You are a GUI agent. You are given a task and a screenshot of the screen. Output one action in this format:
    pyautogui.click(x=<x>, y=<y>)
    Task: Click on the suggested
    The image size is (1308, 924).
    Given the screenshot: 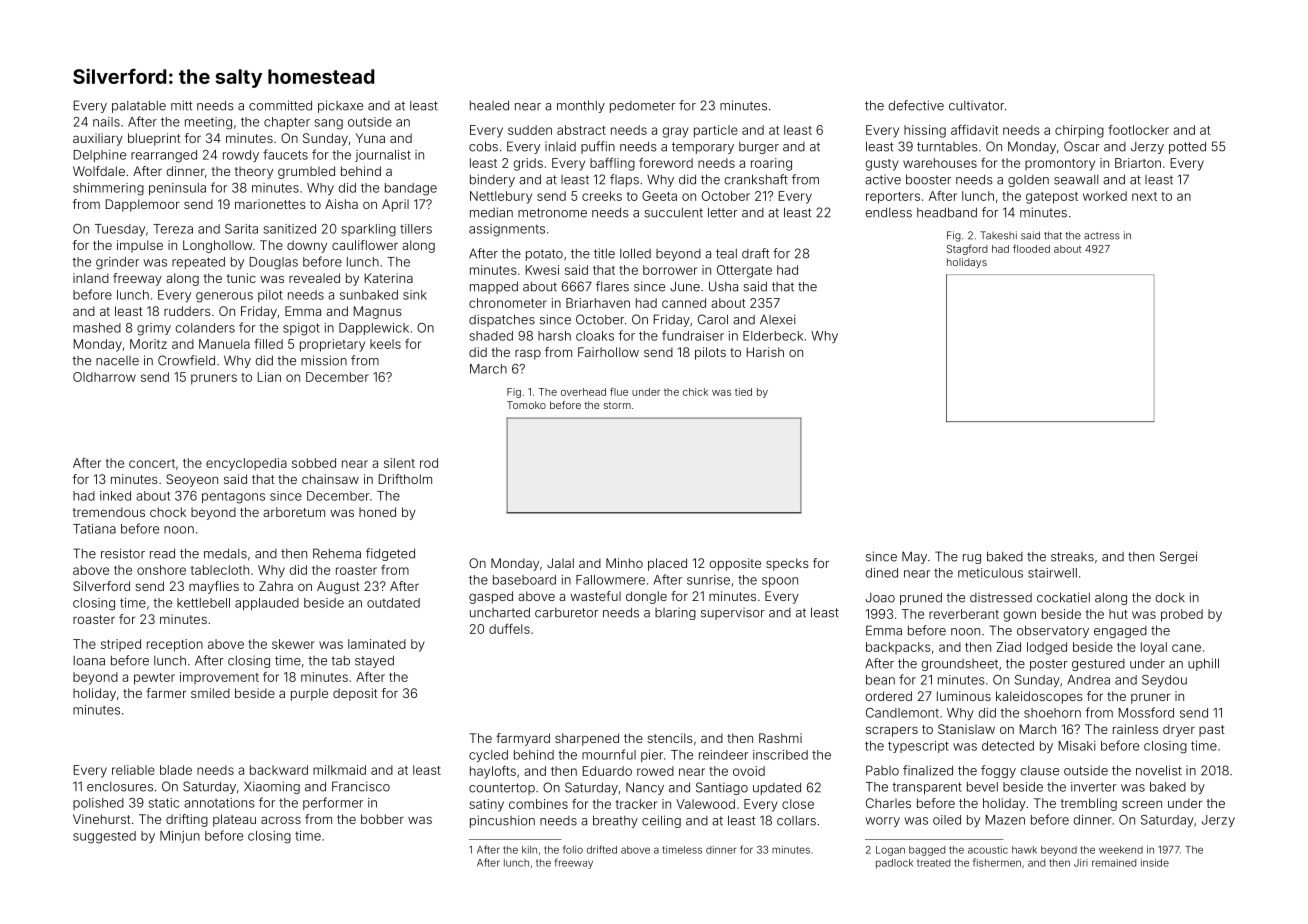 What is the action you would take?
    pyautogui.click(x=104, y=837)
